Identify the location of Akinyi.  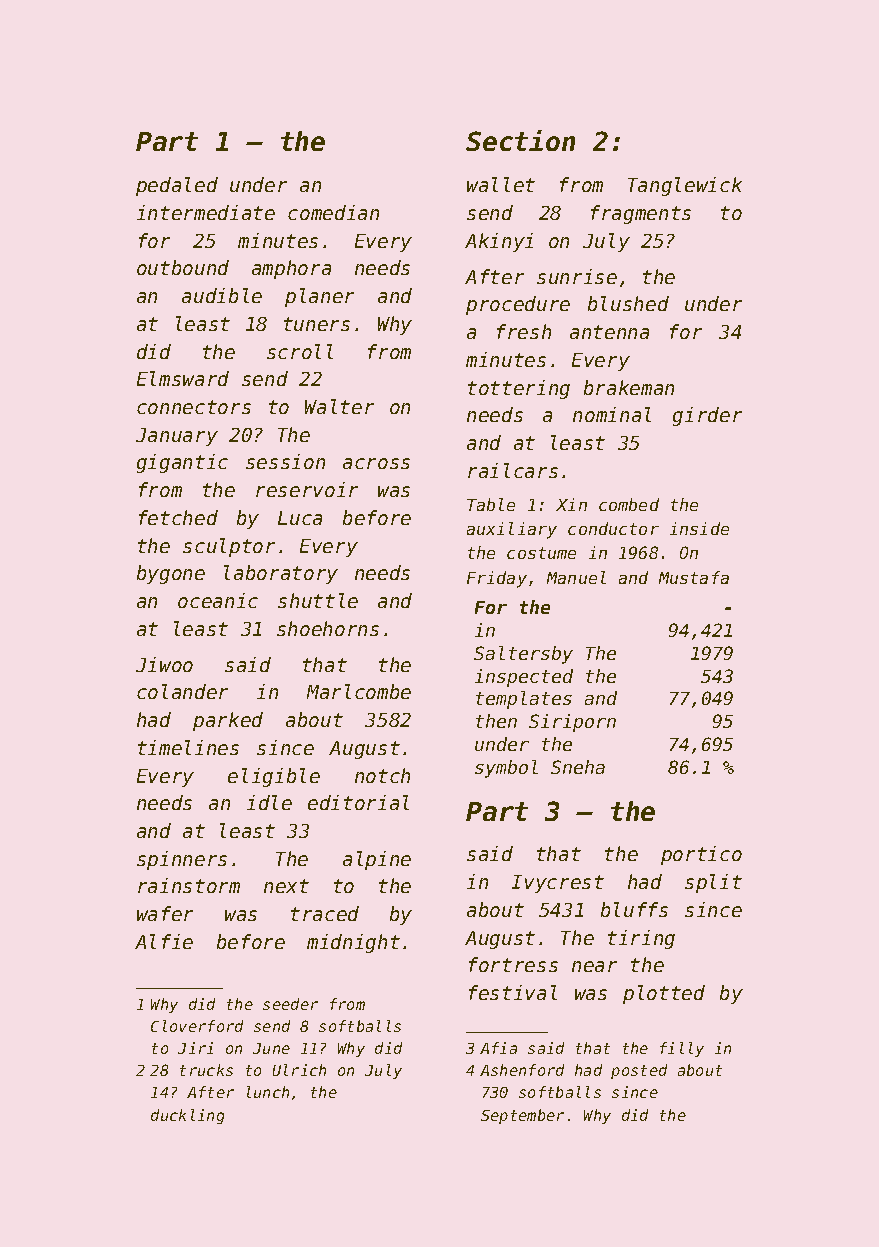
(499, 242).
